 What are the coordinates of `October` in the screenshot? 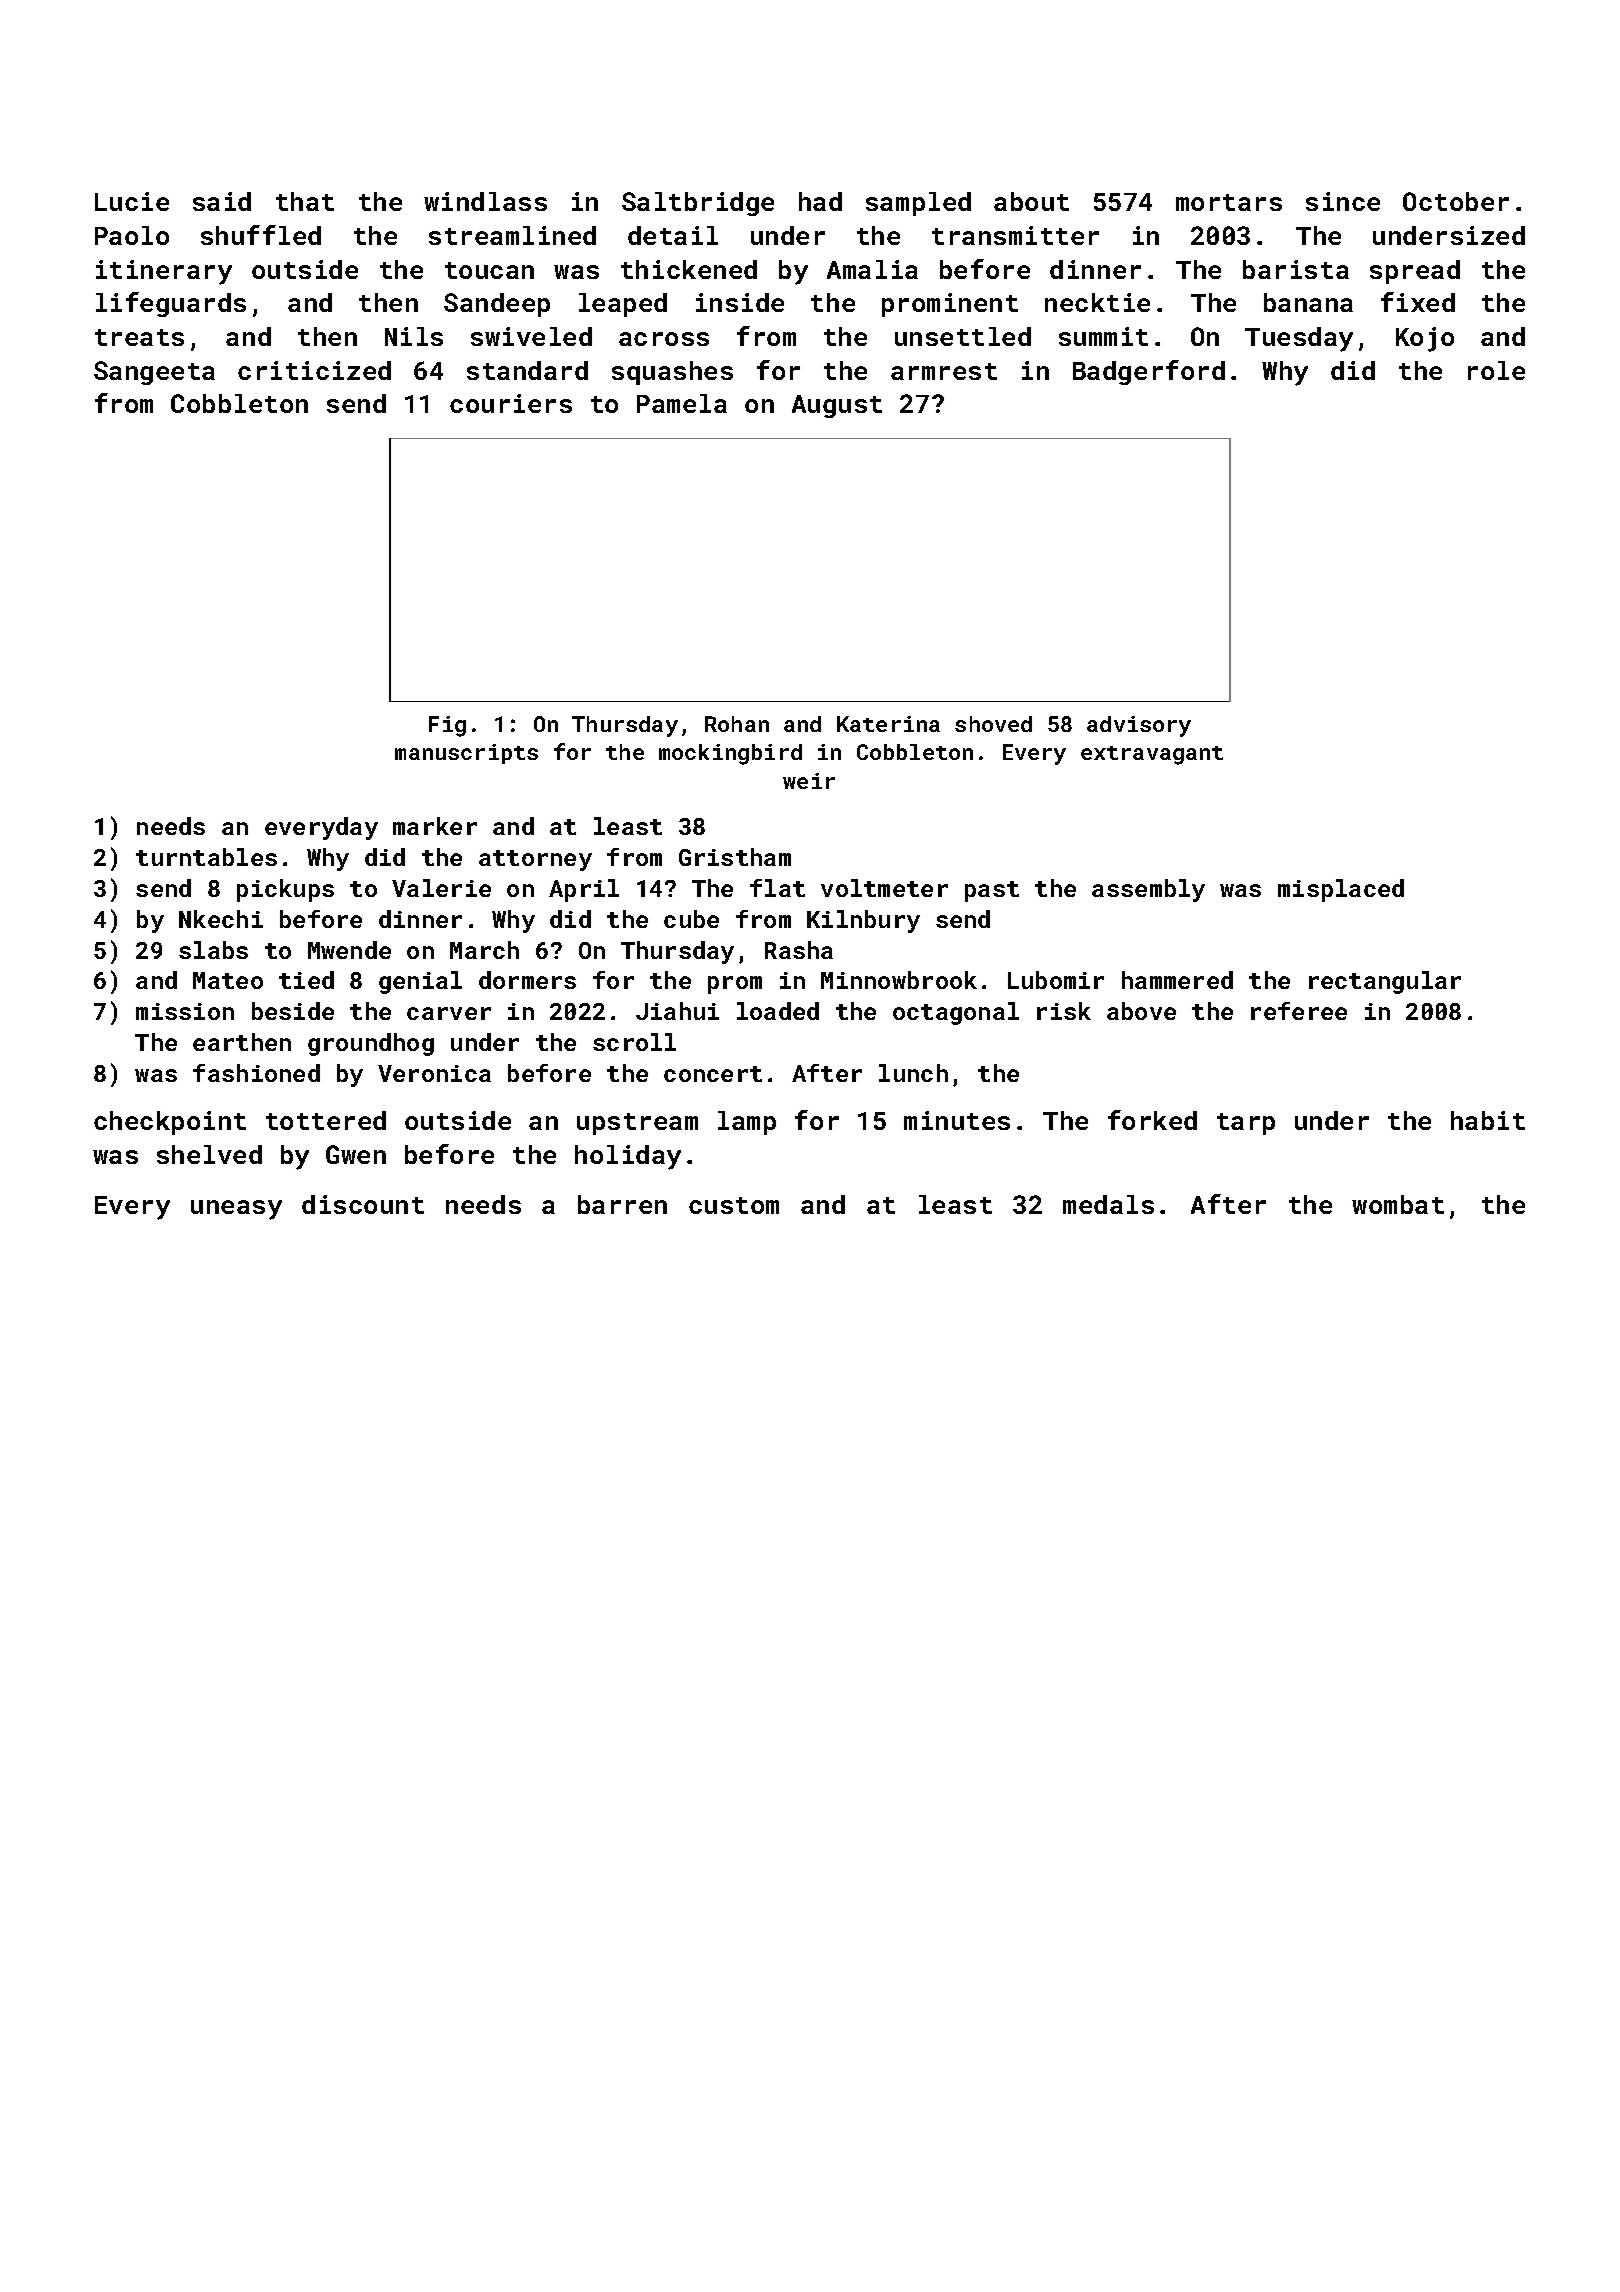 It's located at (1456, 201).
